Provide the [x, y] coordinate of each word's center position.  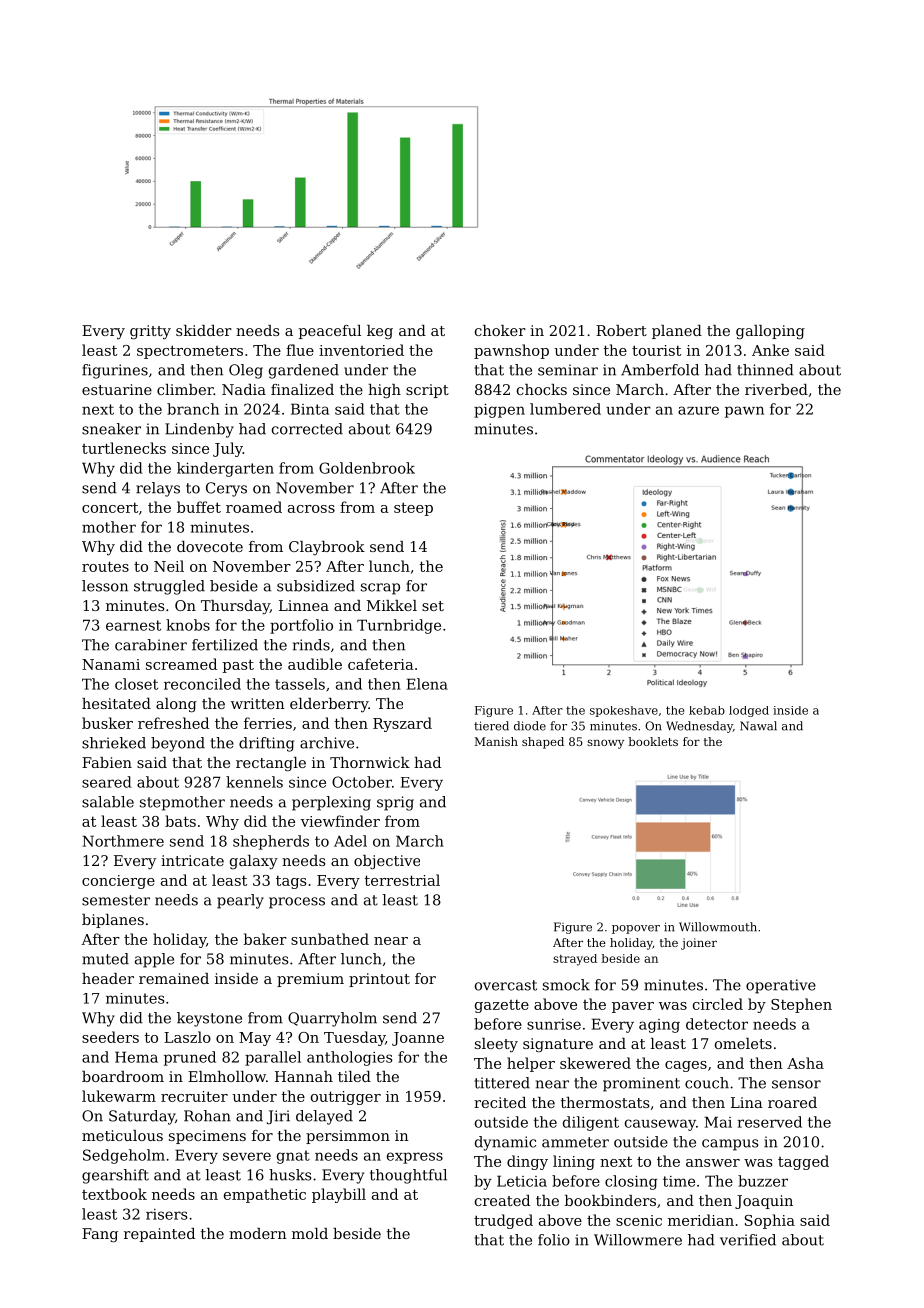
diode [530, 726]
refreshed [173, 723]
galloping [770, 332]
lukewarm [119, 1096]
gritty [150, 332]
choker [500, 330]
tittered [502, 1083]
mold [310, 1233]
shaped [543, 743]
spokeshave [624, 711]
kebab [707, 710]
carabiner [151, 645]
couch [707, 1083]
